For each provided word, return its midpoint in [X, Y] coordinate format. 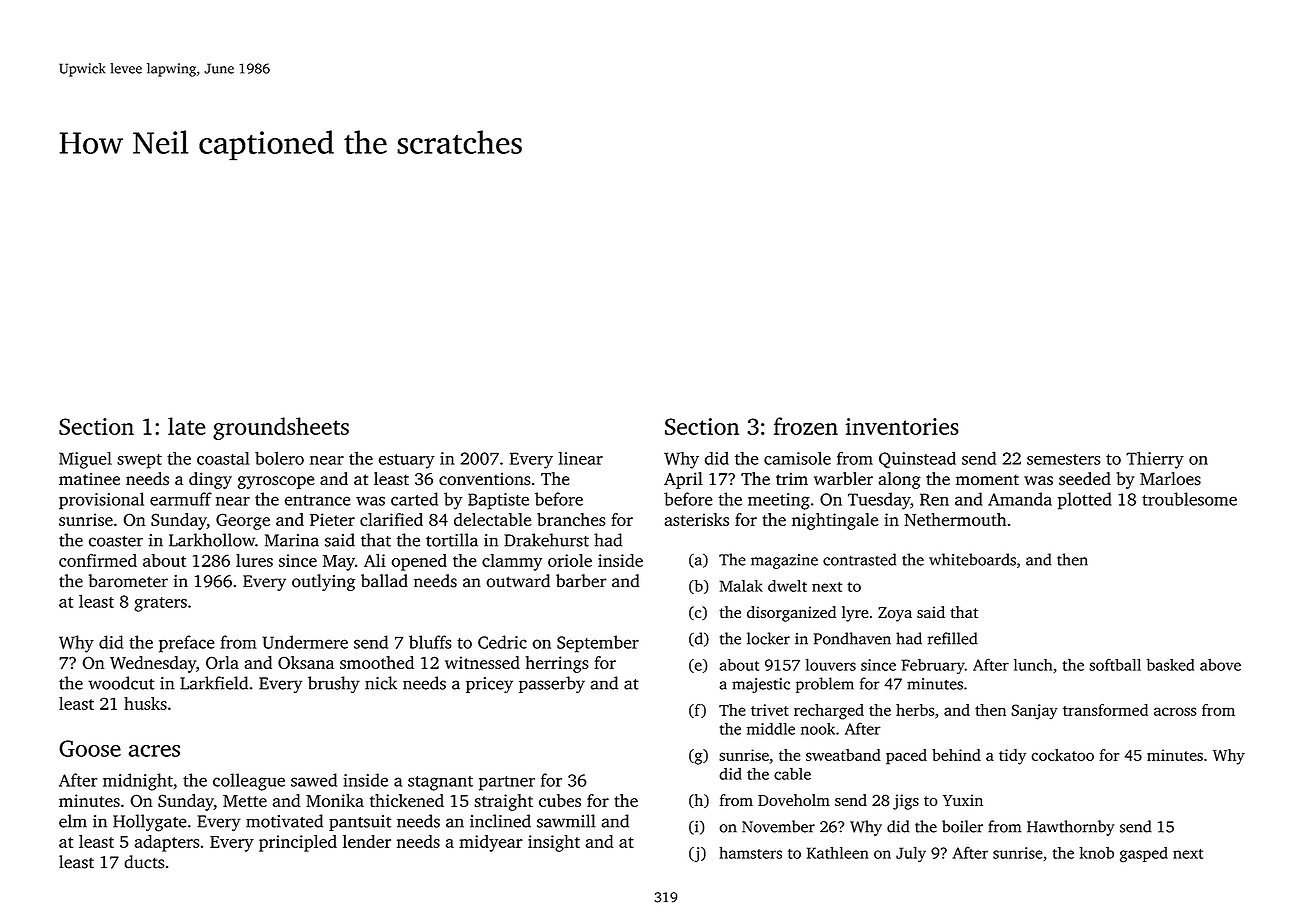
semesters [1063, 459]
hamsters [750, 853]
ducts [144, 862]
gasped [1144, 855]
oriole [570, 560]
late [186, 426]
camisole [797, 458]
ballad [384, 581]
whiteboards [972, 559]
